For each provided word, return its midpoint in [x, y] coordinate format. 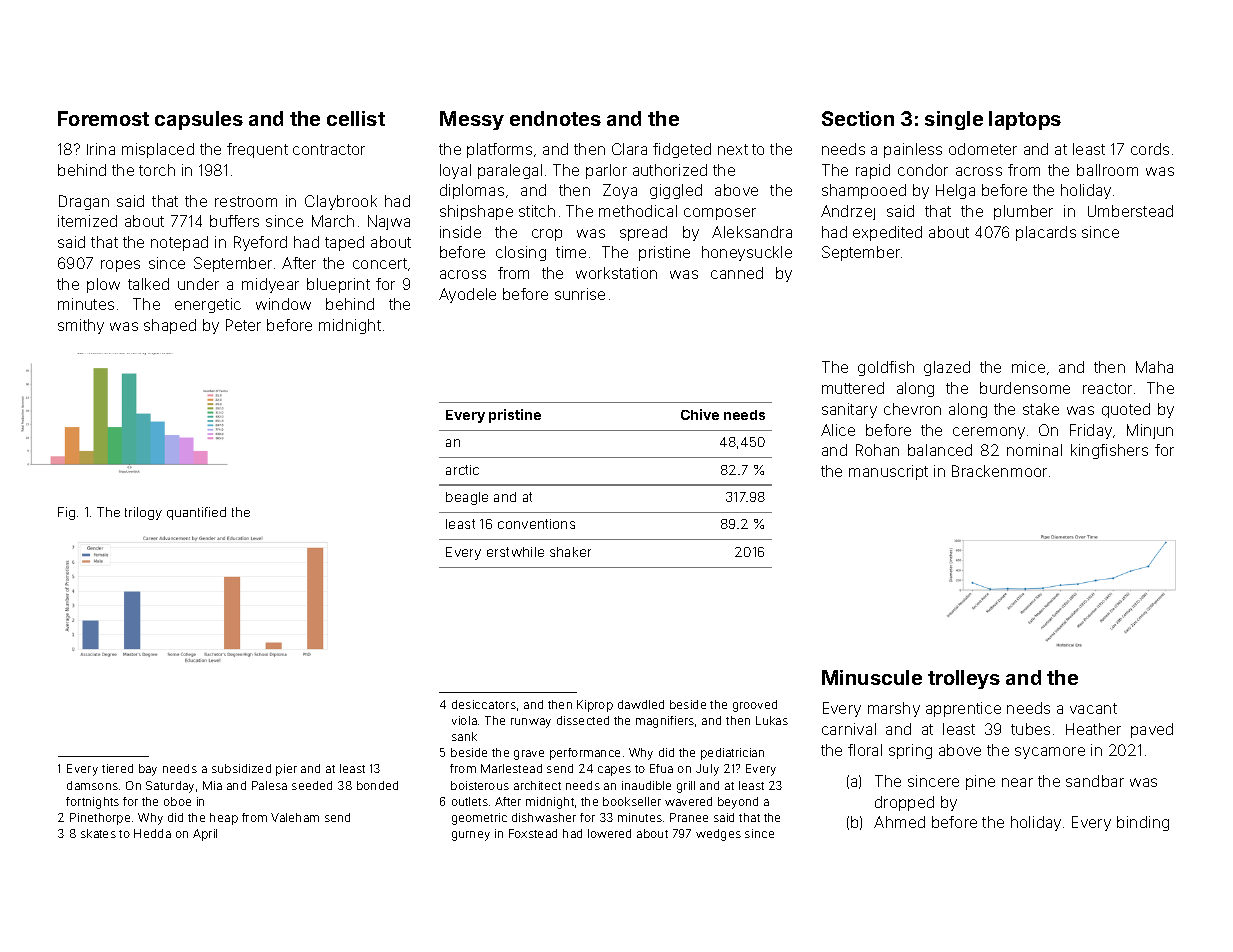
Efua [661, 768]
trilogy [143, 513]
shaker [570, 552]
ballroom [1107, 170]
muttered [853, 388]
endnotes [555, 118]
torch [157, 170]
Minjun [1150, 431]
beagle [467, 498]
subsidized [241, 768]
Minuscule [872, 677]
